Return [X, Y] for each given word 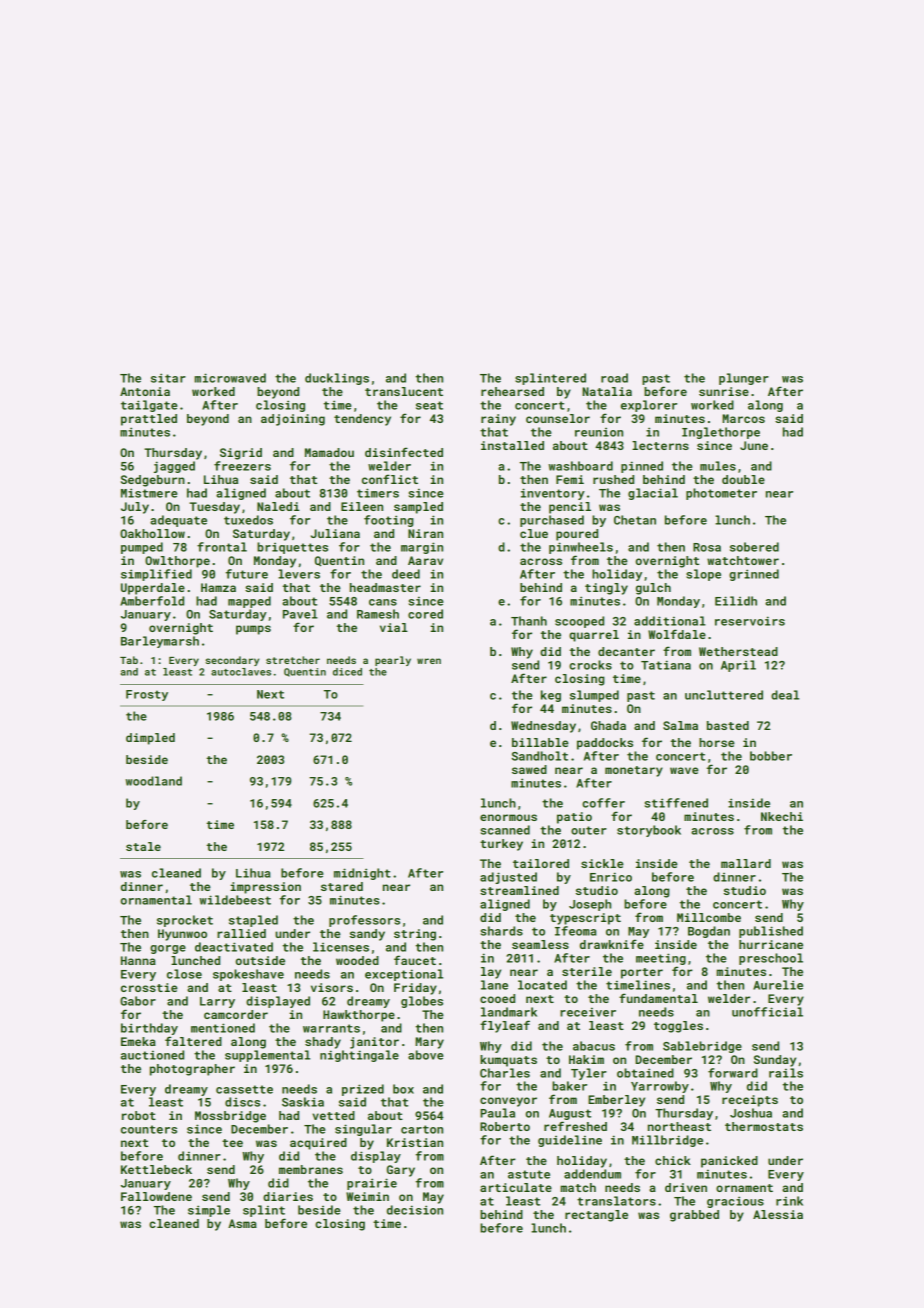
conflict [390, 479]
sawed [529, 769]
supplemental [267, 1056]
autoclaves [241, 672]
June [754, 445]
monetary [634, 771]
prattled [149, 420]
